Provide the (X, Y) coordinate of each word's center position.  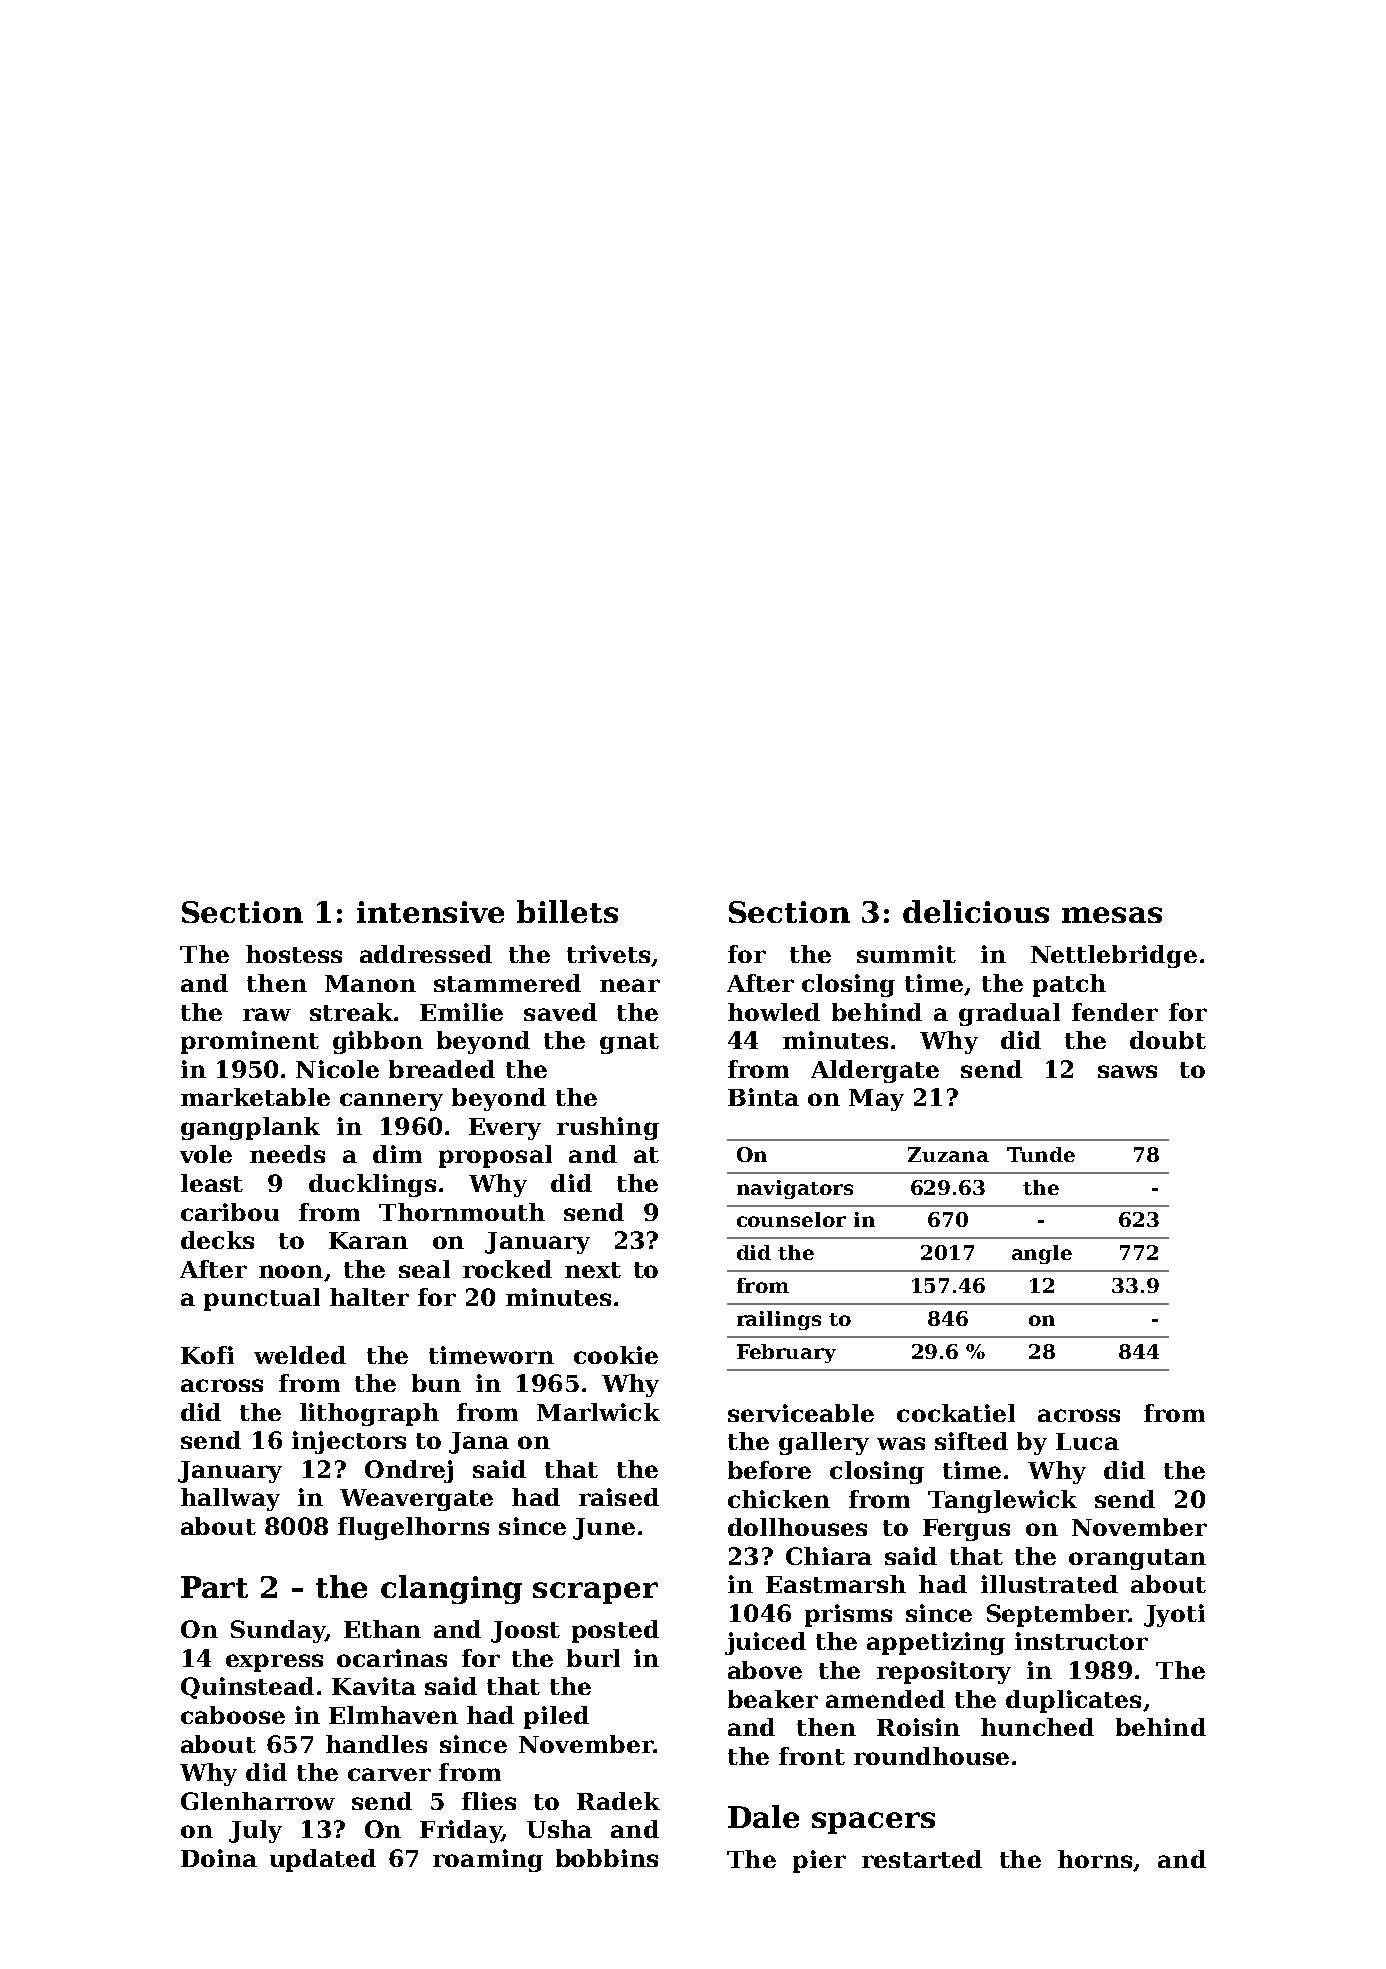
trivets (608, 954)
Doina (219, 1858)
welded (300, 1355)
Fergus (966, 1530)
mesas (1112, 915)
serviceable (801, 1413)
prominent (250, 1042)
